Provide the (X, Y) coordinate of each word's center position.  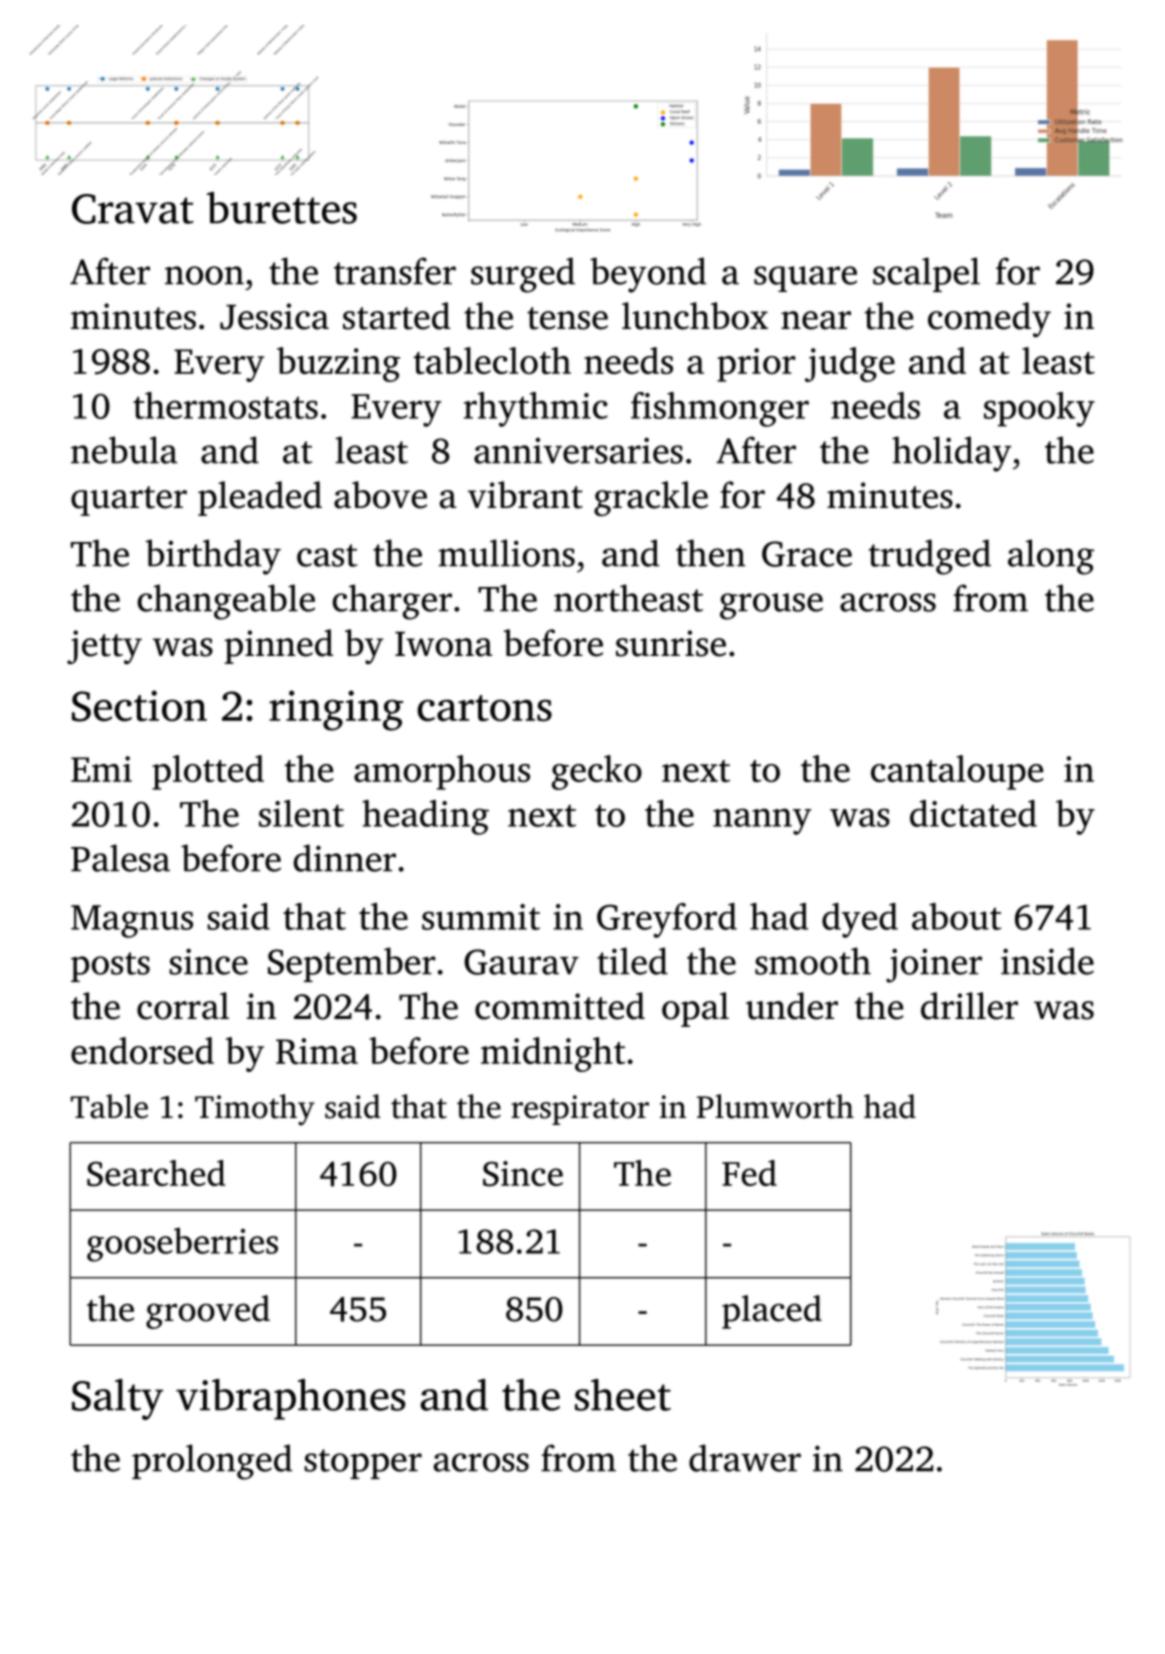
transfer (395, 271)
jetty (104, 647)
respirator (580, 1110)
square (805, 279)
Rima (317, 1051)
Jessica (274, 316)
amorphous (442, 772)
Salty (117, 1399)
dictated (973, 813)
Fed (749, 1173)
